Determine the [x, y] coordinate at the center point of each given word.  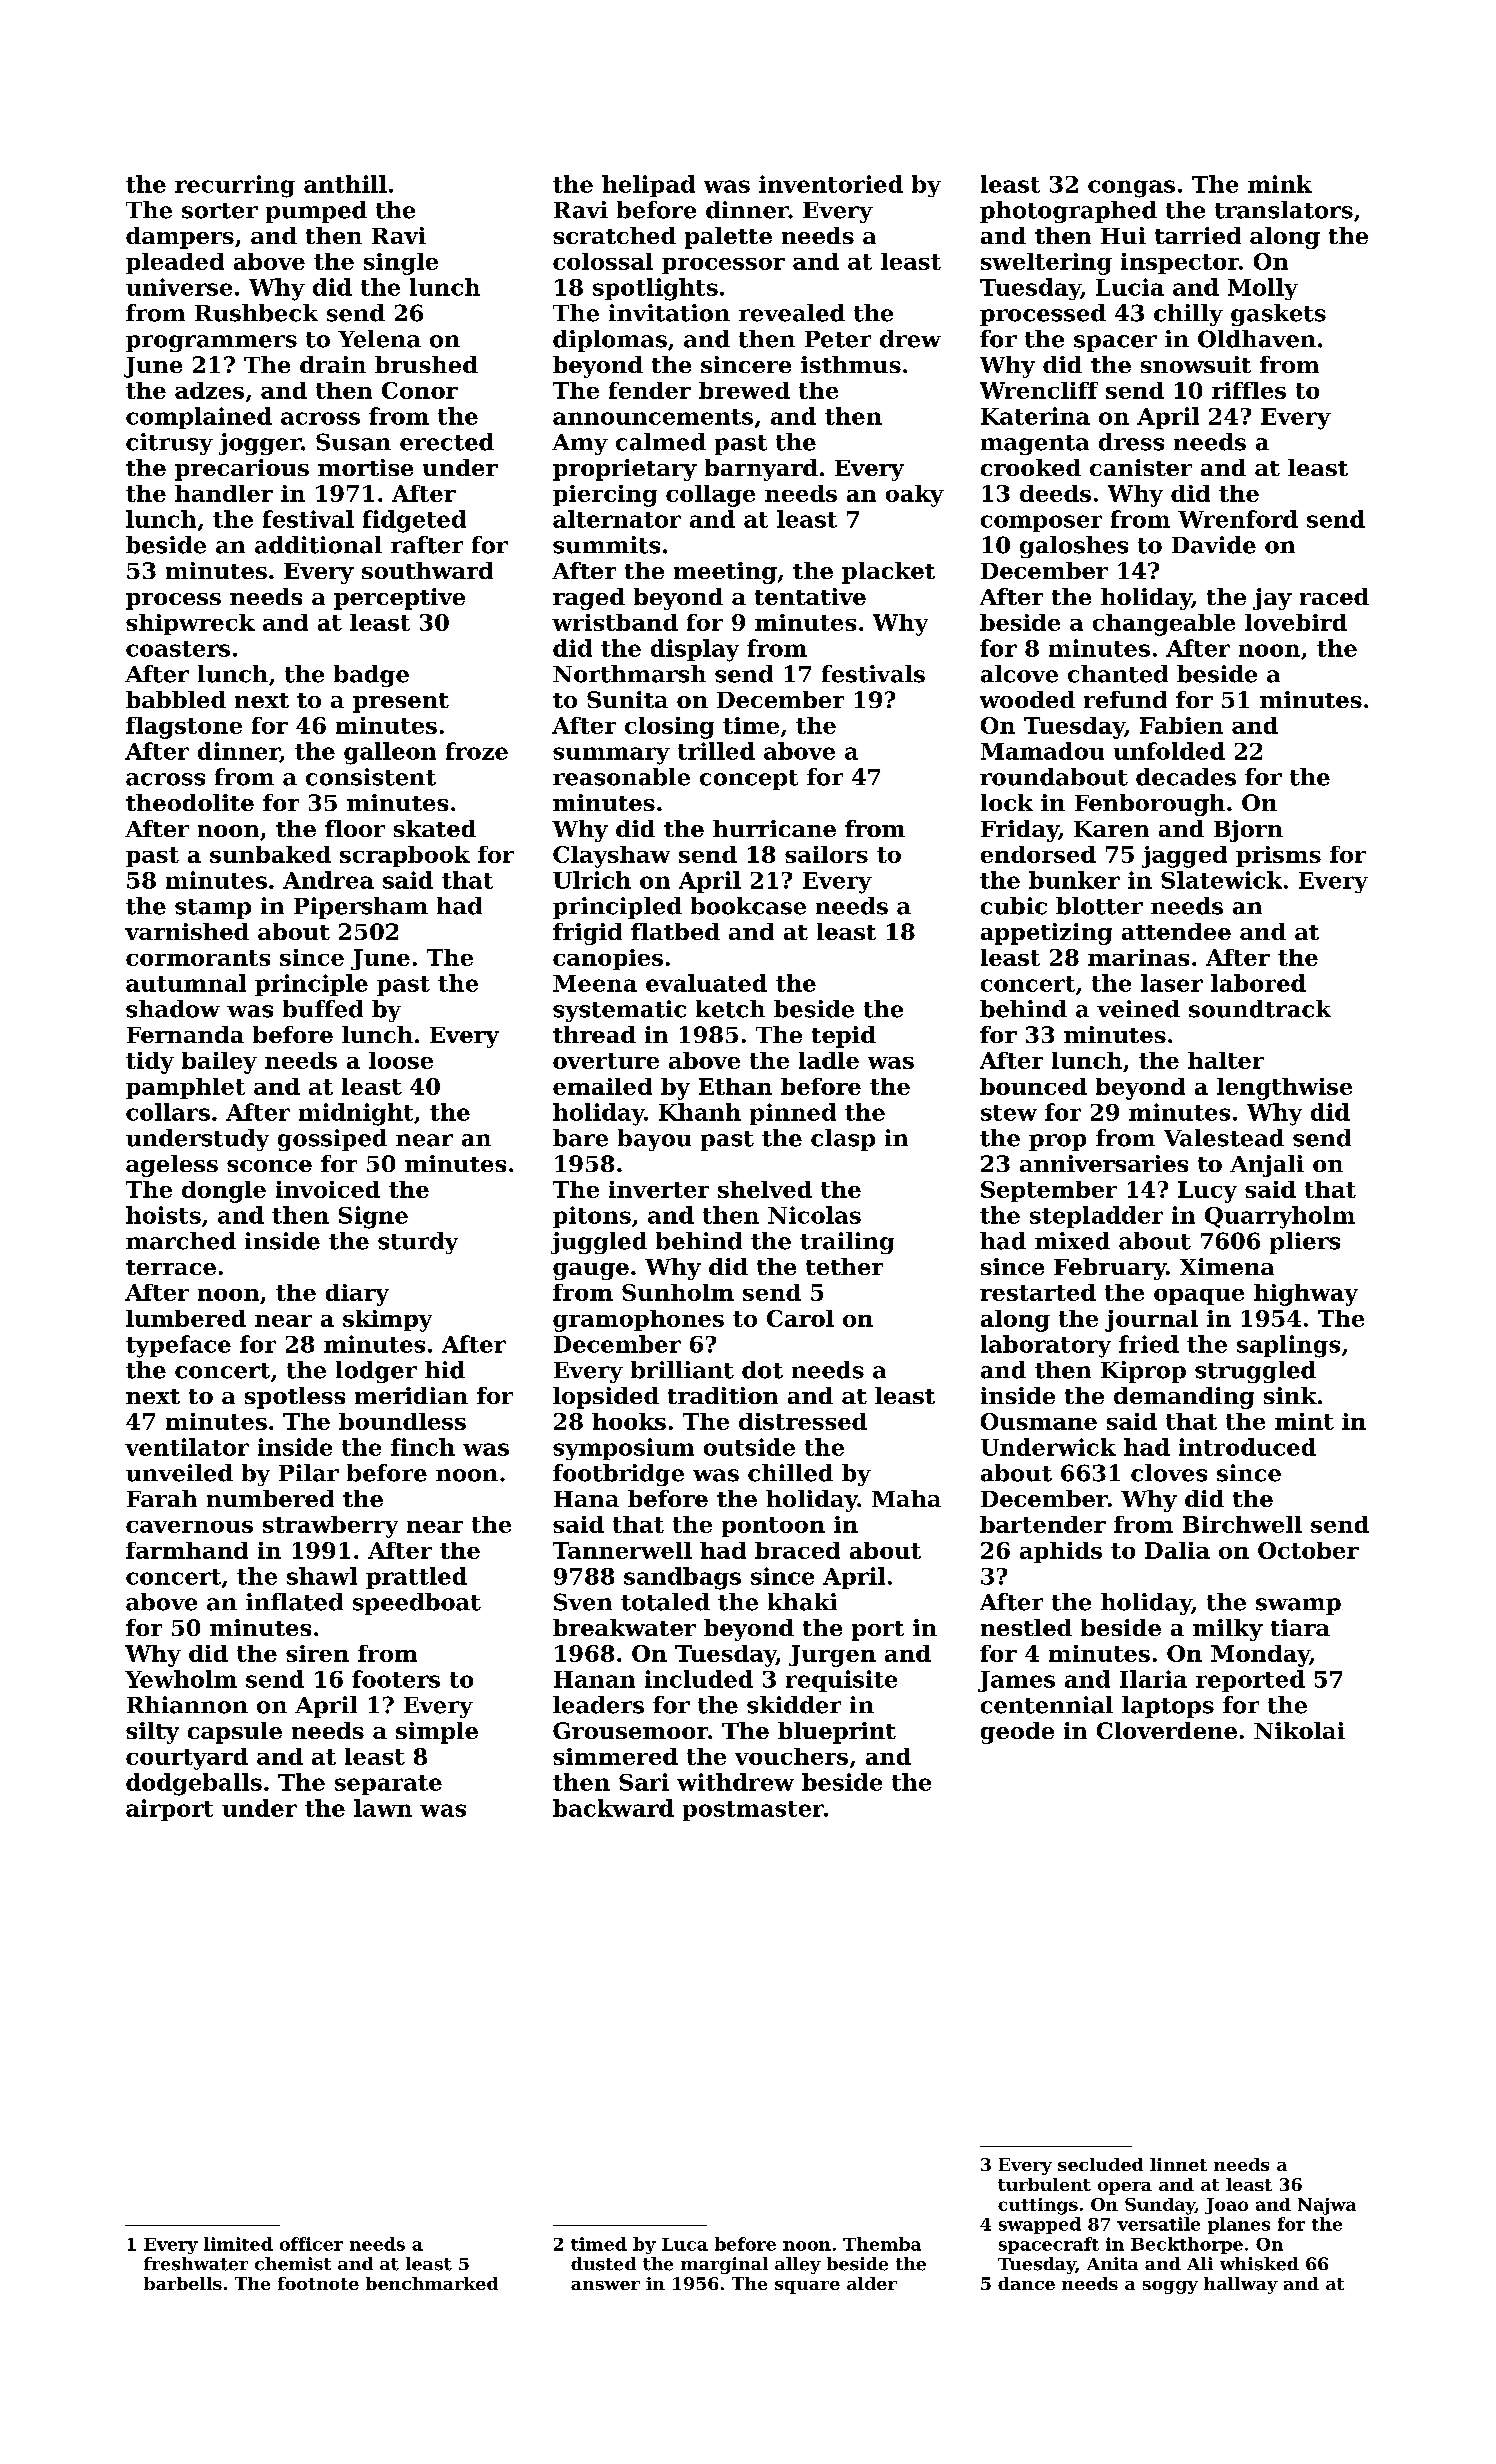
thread [594, 1034]
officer [311, 2244]
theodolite [190, 802]
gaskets [1278, 315]
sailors [826, 854]
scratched [614, 235]
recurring [235, 186]
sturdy [418, 1243]
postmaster [753, 1811]
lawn [383, 1808]
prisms [1278, 856]
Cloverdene [1167, 1730]
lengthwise [1284, 1089]
